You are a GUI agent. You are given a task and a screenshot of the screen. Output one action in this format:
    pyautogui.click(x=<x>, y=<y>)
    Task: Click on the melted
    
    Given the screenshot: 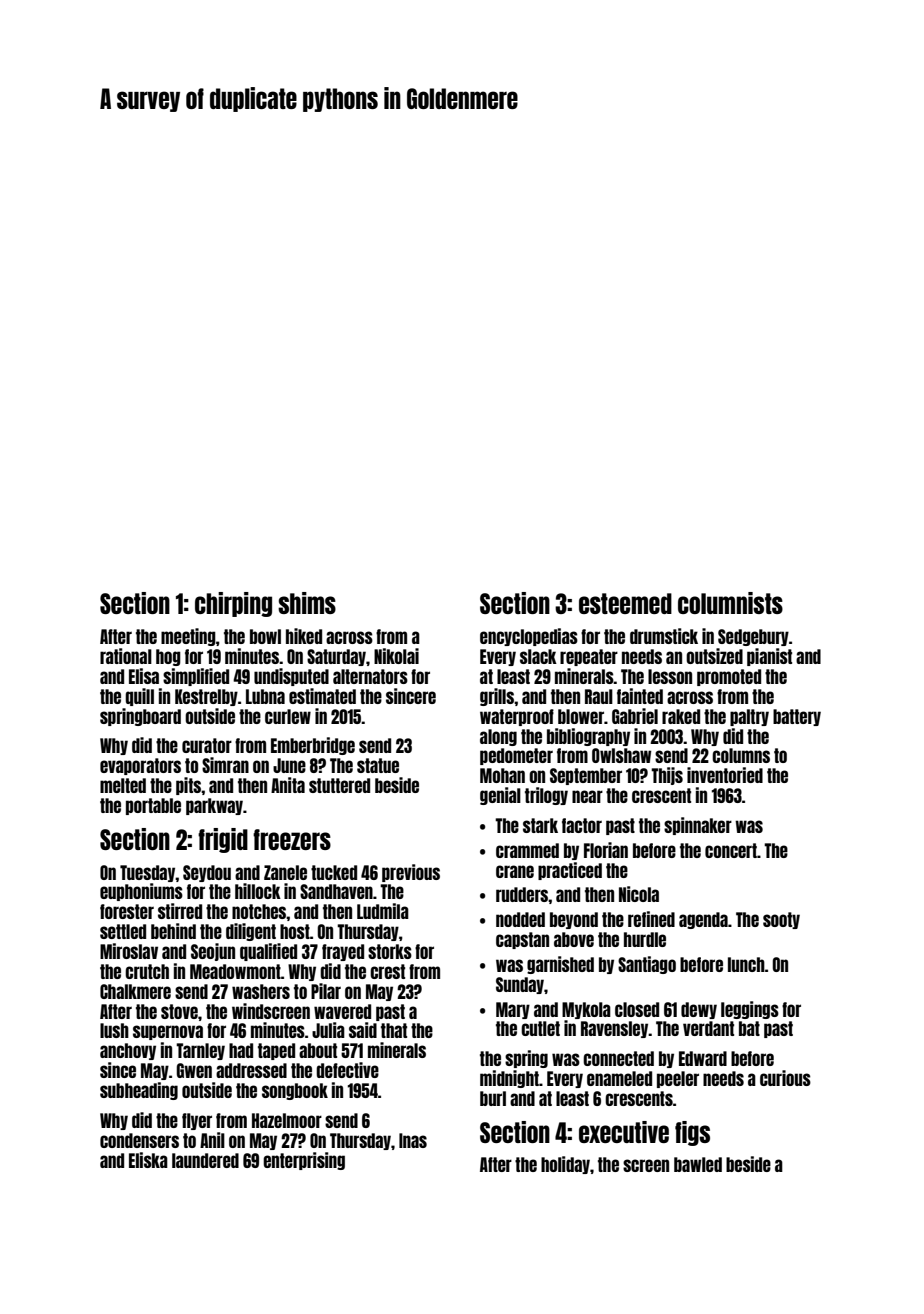 What is the action you would take?
    pyautogui.click(x=123, y=785)
